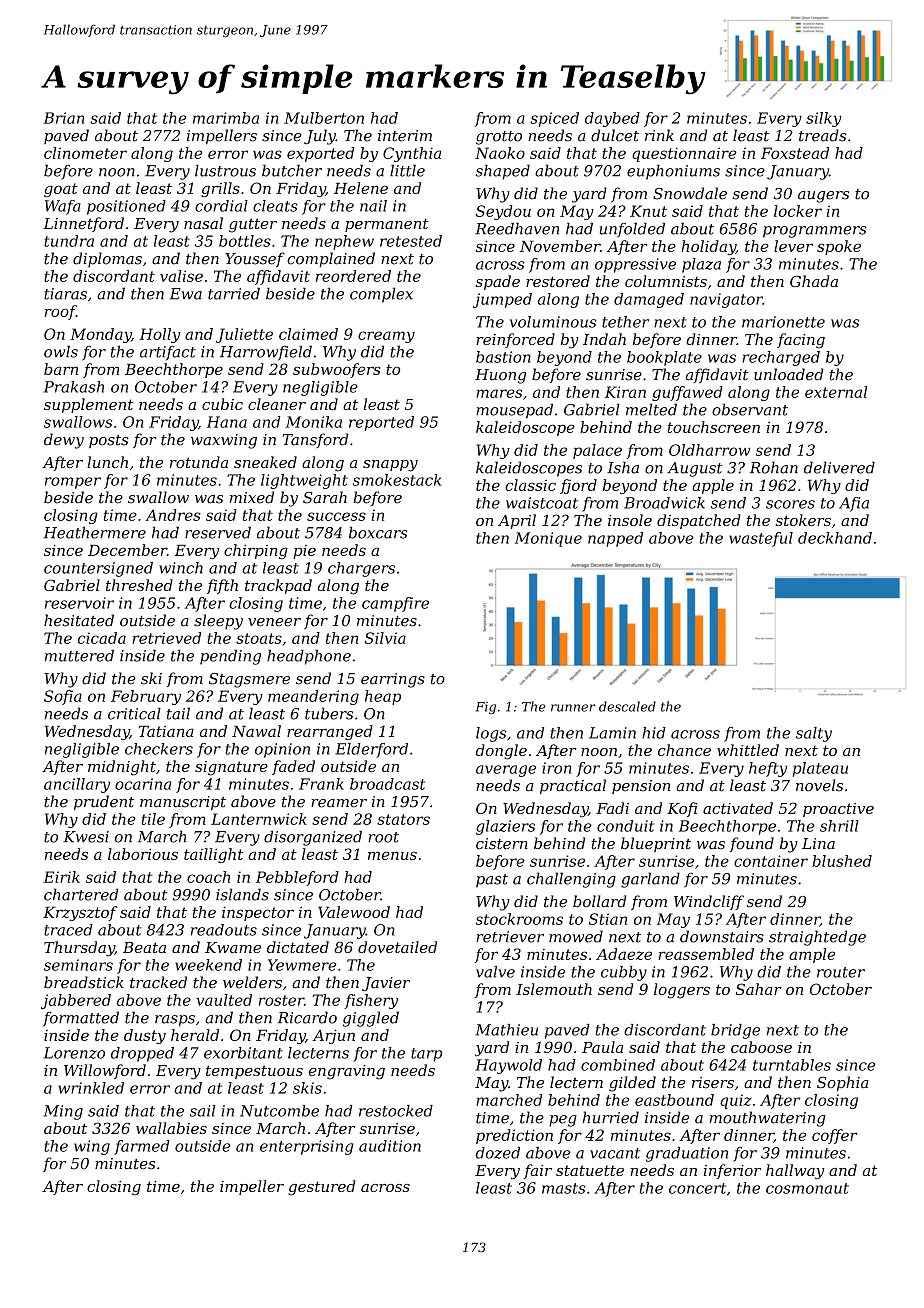  I want to click on router, so click(841, 972).
